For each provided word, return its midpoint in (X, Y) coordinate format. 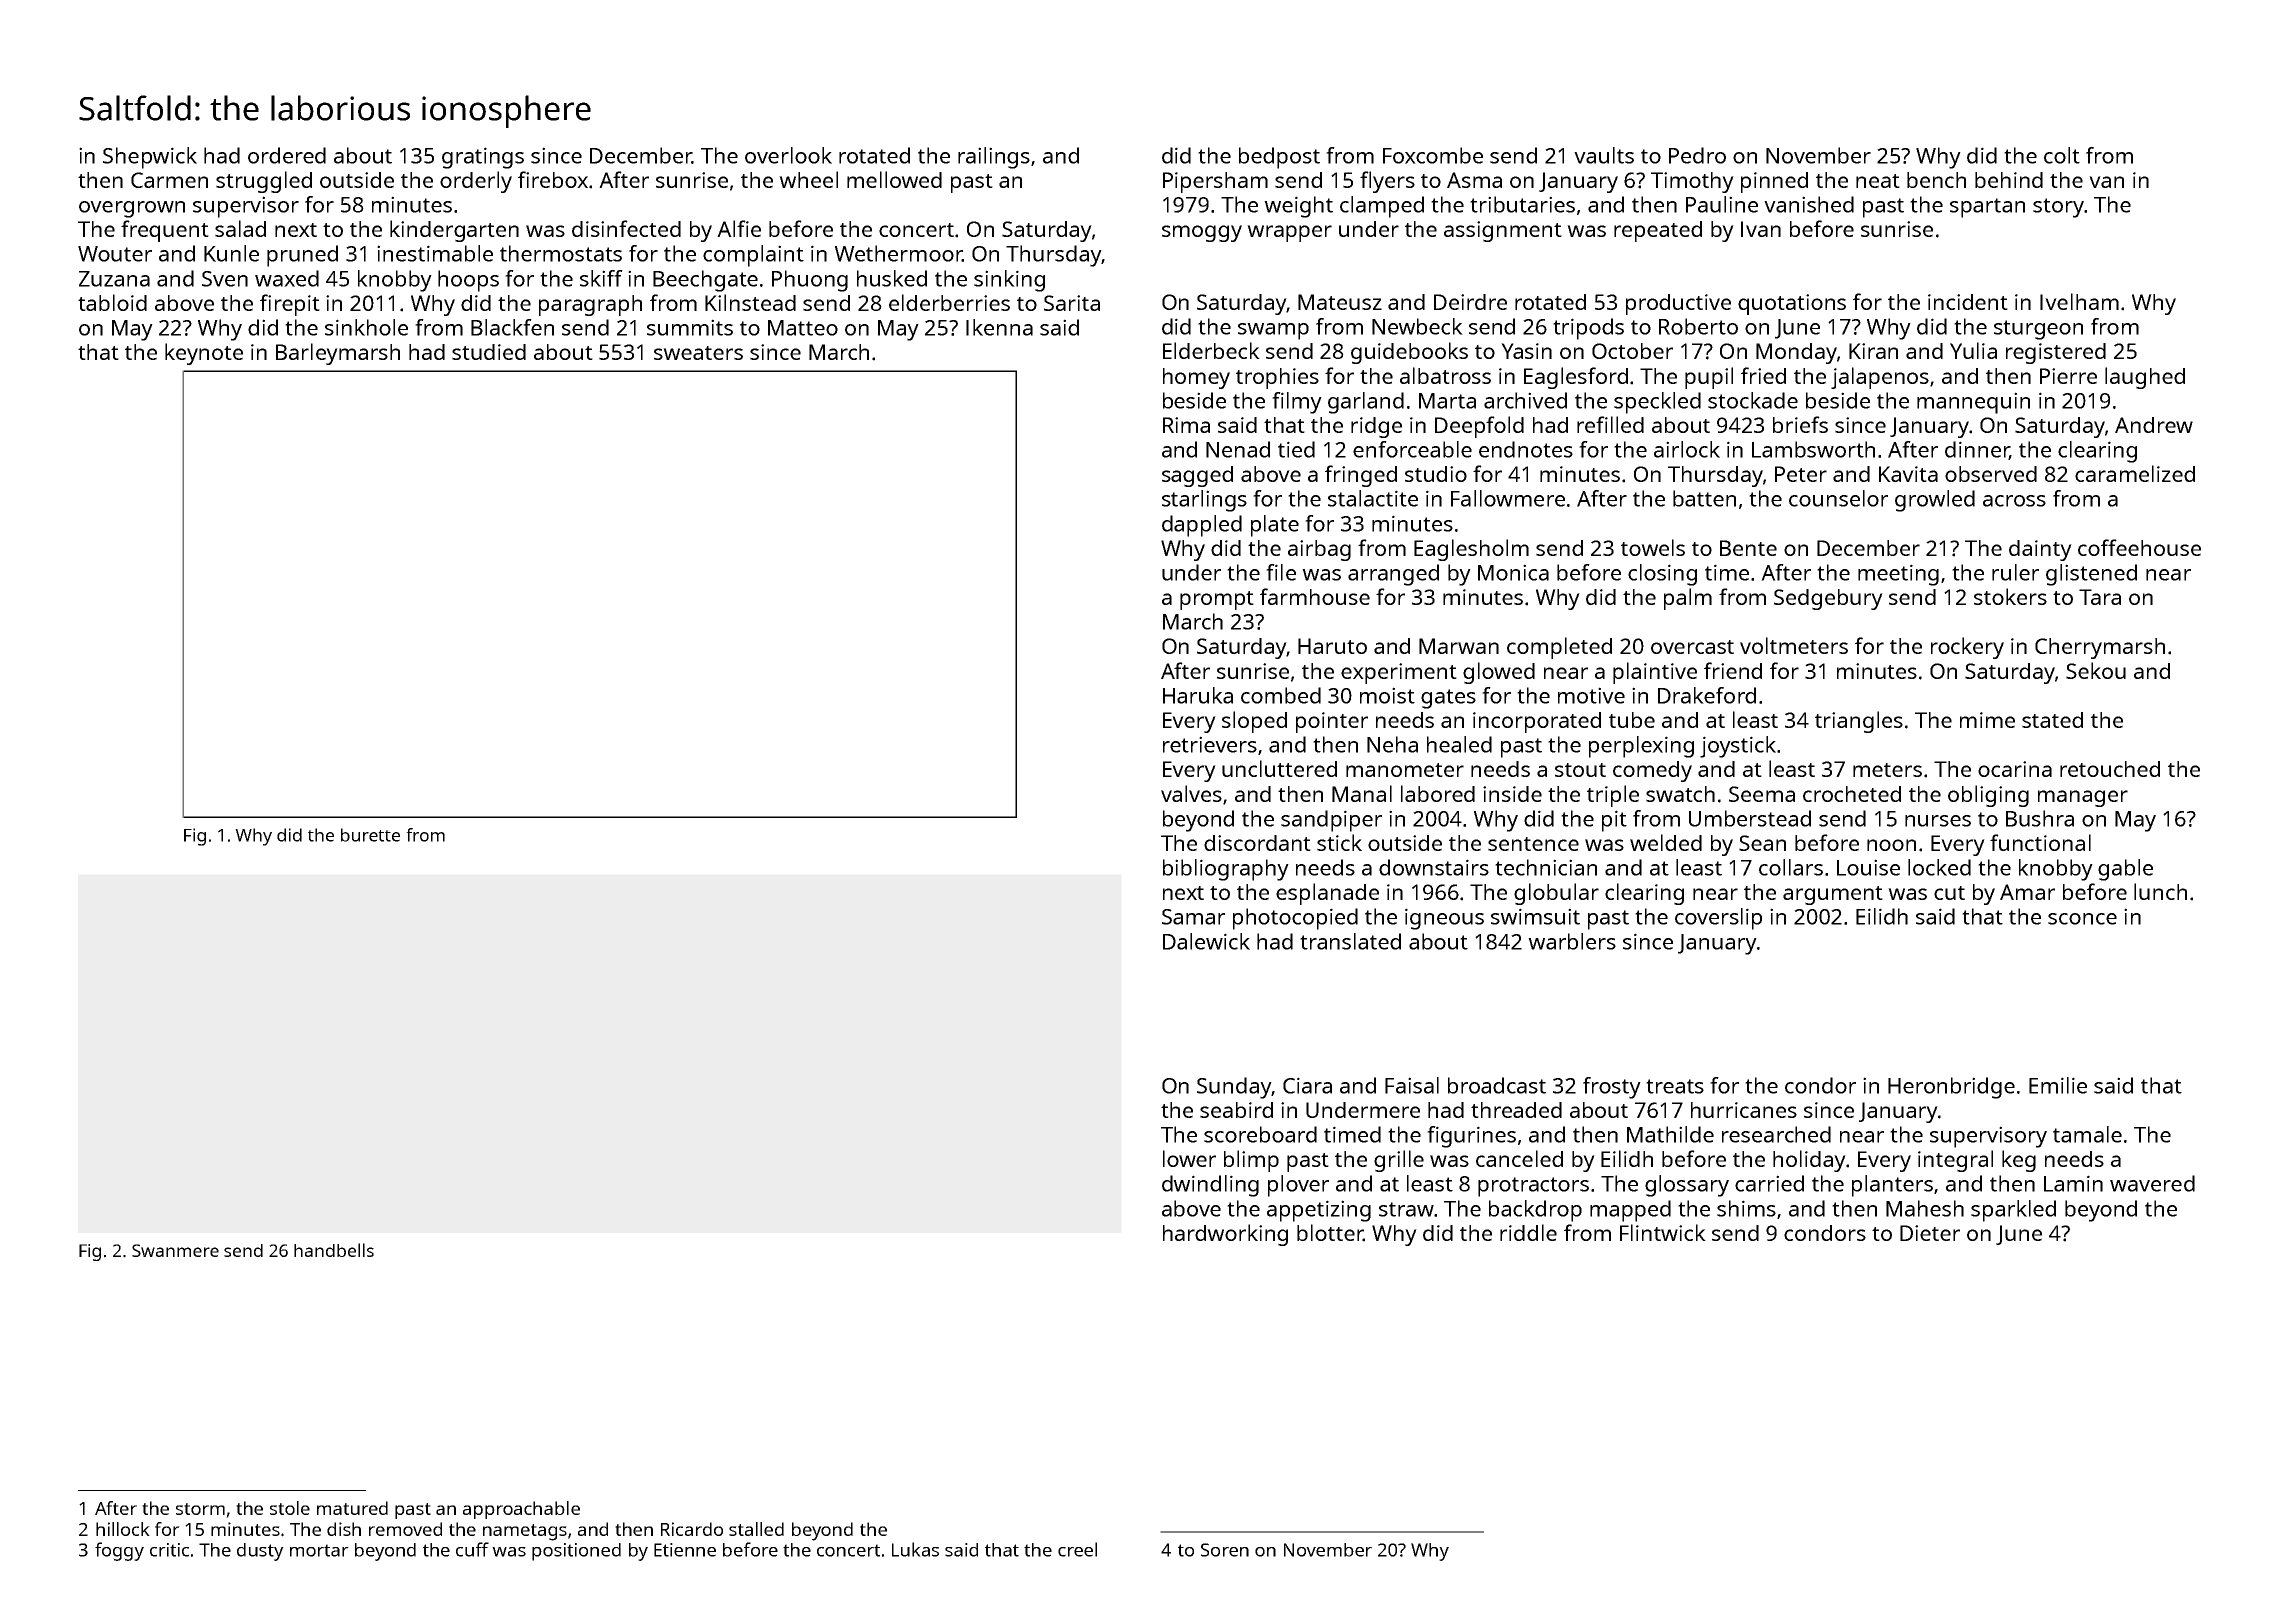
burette (370, 835)
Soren (1225, 1550)
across (2014, 501)
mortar (319, 1550)
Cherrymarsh (2100, 648)
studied (489, 352)
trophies (1277, 378)
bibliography (1226, 870)
